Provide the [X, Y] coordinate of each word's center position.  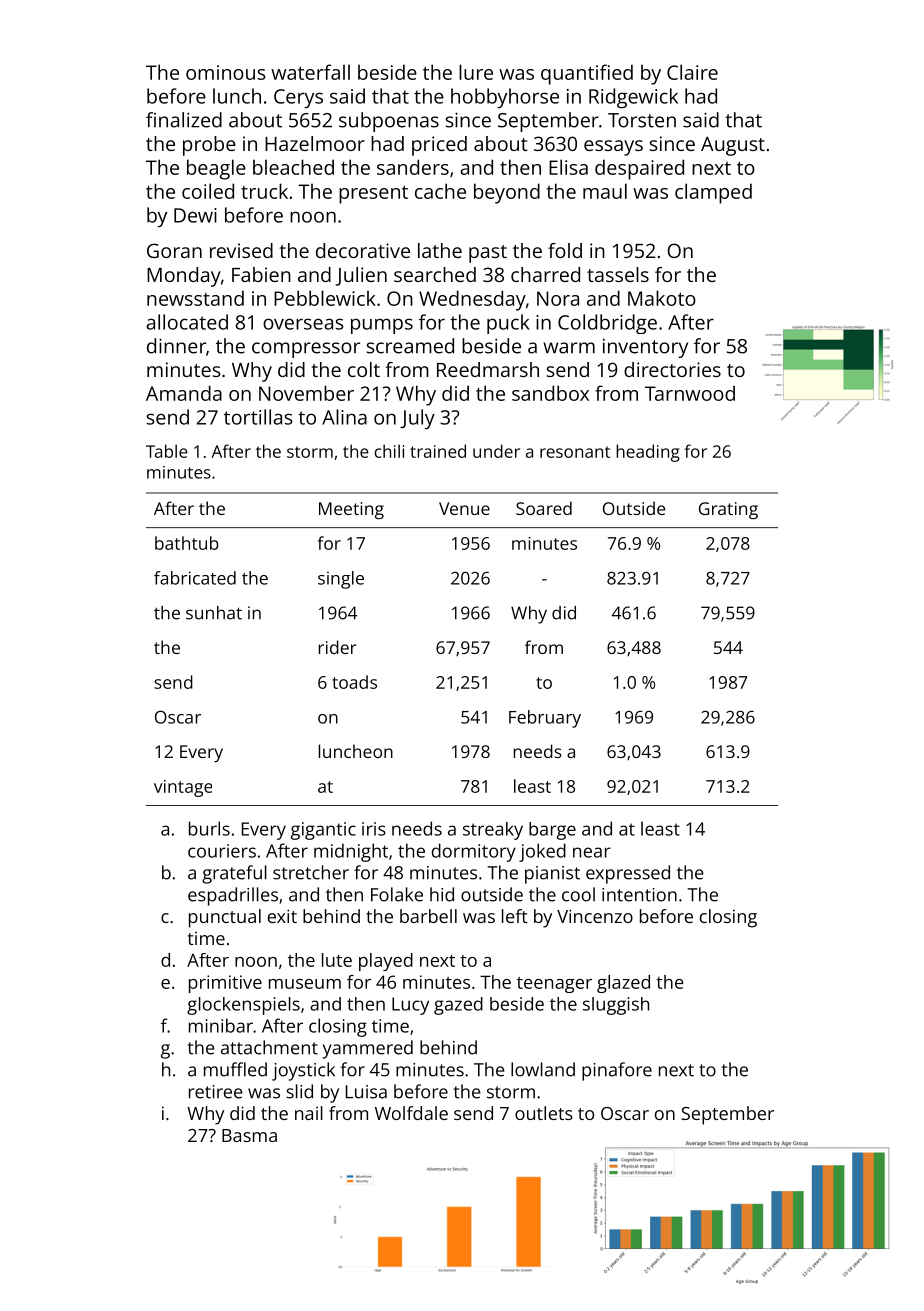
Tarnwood [690, 393]
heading [648, 453]
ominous [226, 72]
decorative [363, 250]
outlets [544, 1113]
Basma [249, 1135]
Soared [544, 508]
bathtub [187, 543]
